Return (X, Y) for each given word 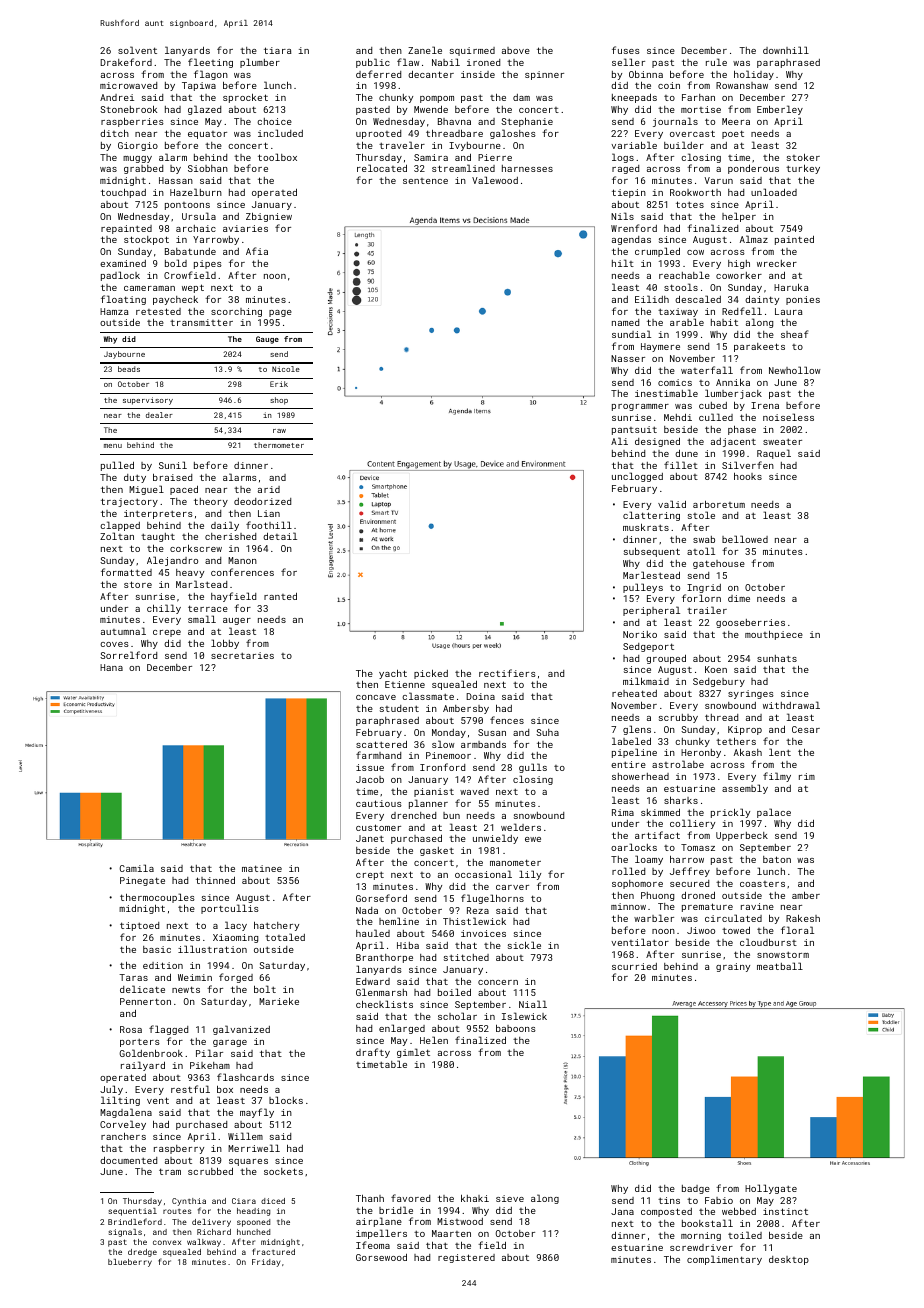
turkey (803, 169)
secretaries (242, 655)
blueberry (130, 1263)
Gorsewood (381, 1257)
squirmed (472, 51)
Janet (370, 838)
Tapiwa (199, 86)
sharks (681, 800)
